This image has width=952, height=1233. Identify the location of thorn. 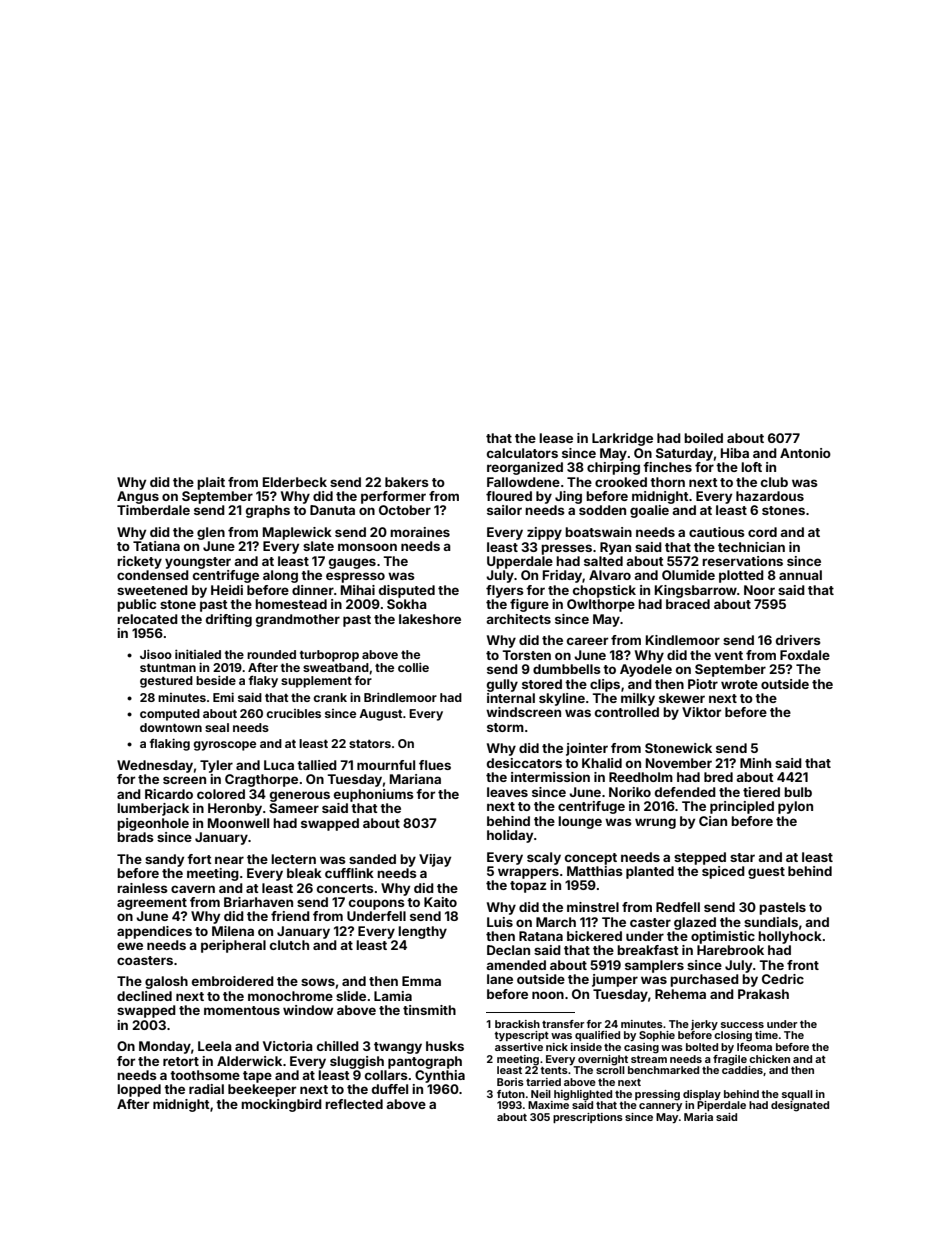
(667, 482).
